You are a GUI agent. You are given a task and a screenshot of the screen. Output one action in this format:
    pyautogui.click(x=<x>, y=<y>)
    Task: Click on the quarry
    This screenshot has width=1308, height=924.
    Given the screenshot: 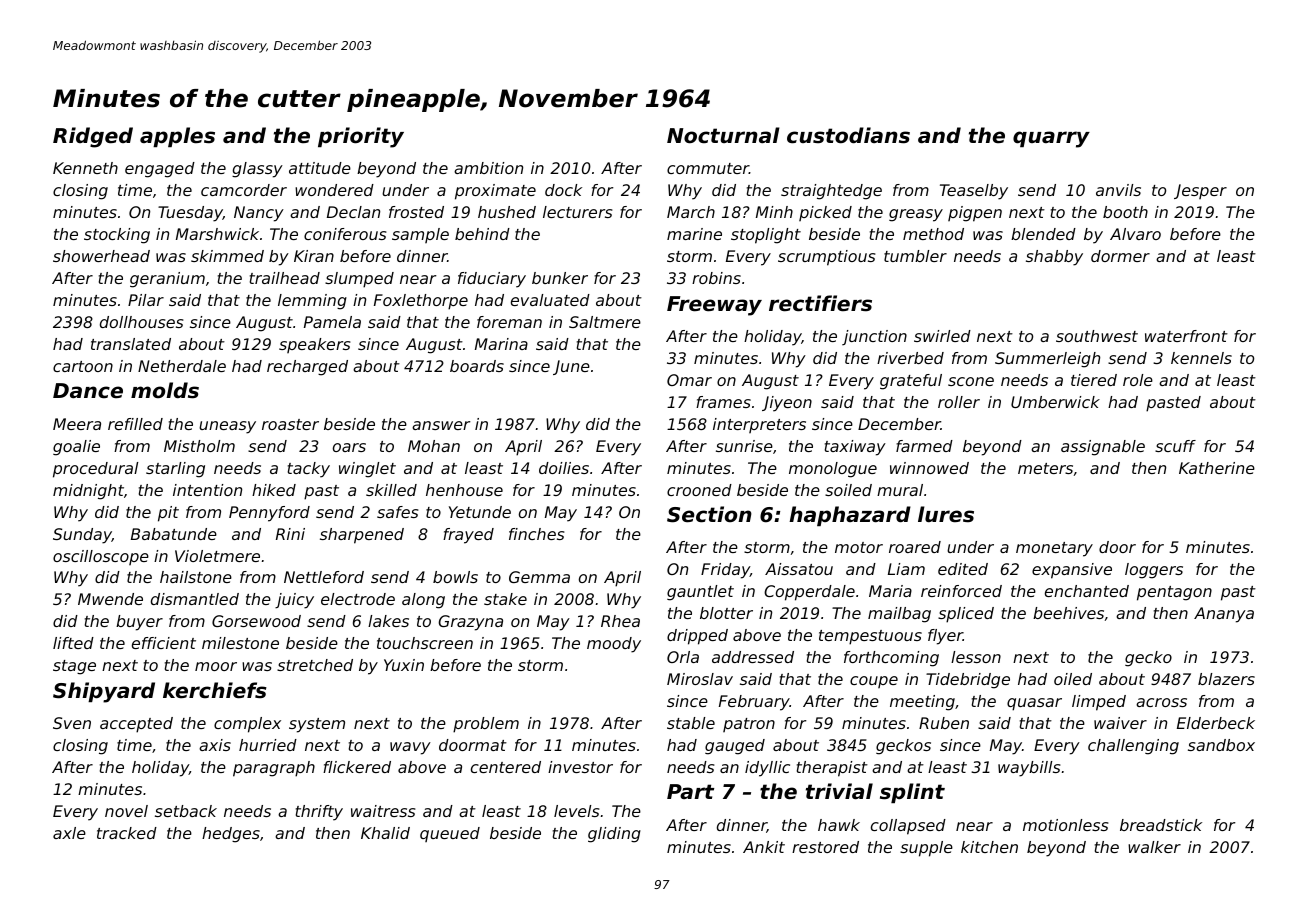 What is the action you would take?
    pyautogui.click(x=1051, y=139)
